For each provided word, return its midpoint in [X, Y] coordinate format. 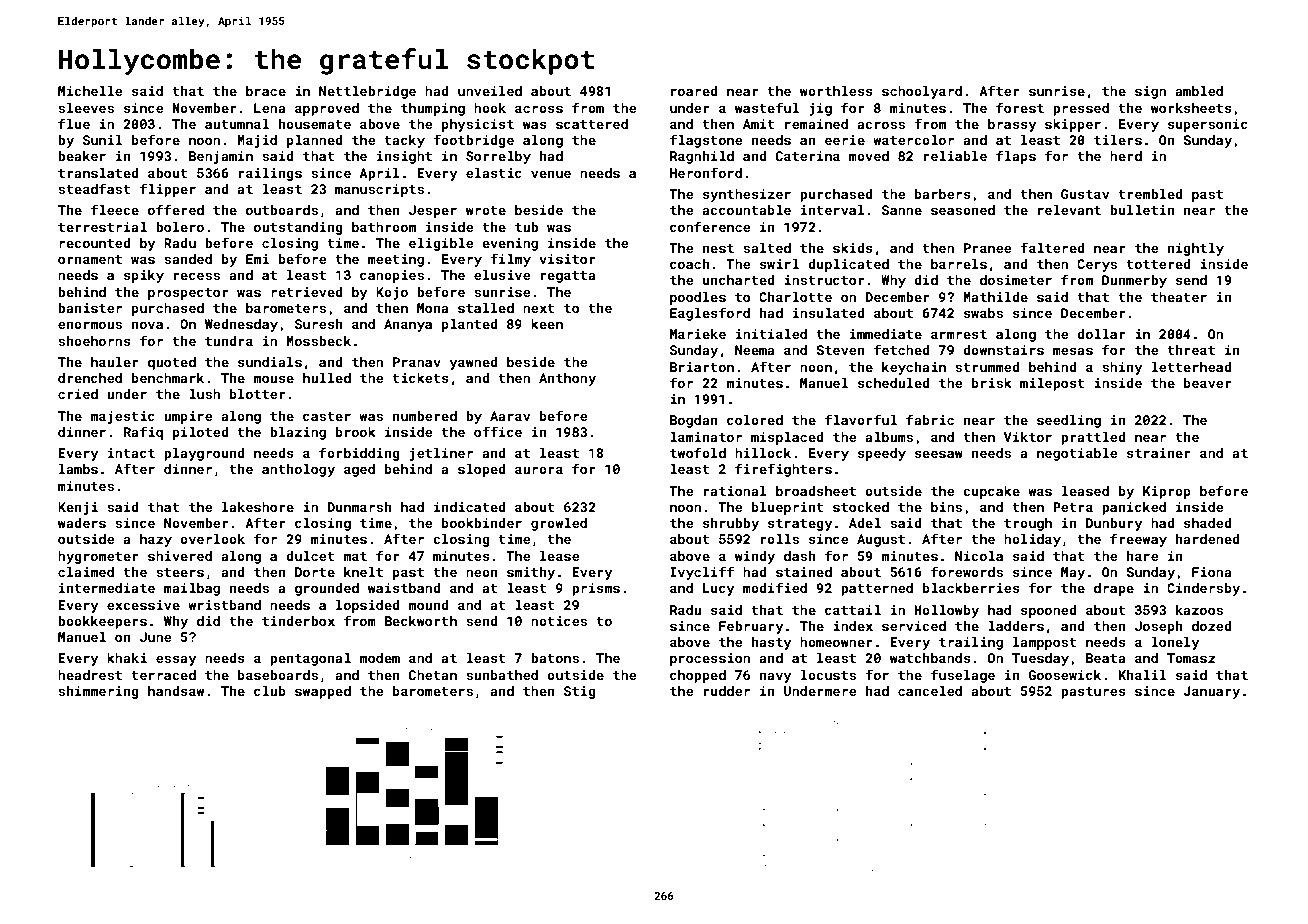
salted [767, 248]
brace [266, 91]
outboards [282, 210]
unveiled [490, 91]
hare [1142, 556]
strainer [1159, 453]
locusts [828, 675]
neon [482, 573]
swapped [323, 692]
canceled [930, 691]
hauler [115, 362]
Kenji [78, 508]
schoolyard [922, 92]
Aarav [510, 416]
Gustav [1085, 194]
